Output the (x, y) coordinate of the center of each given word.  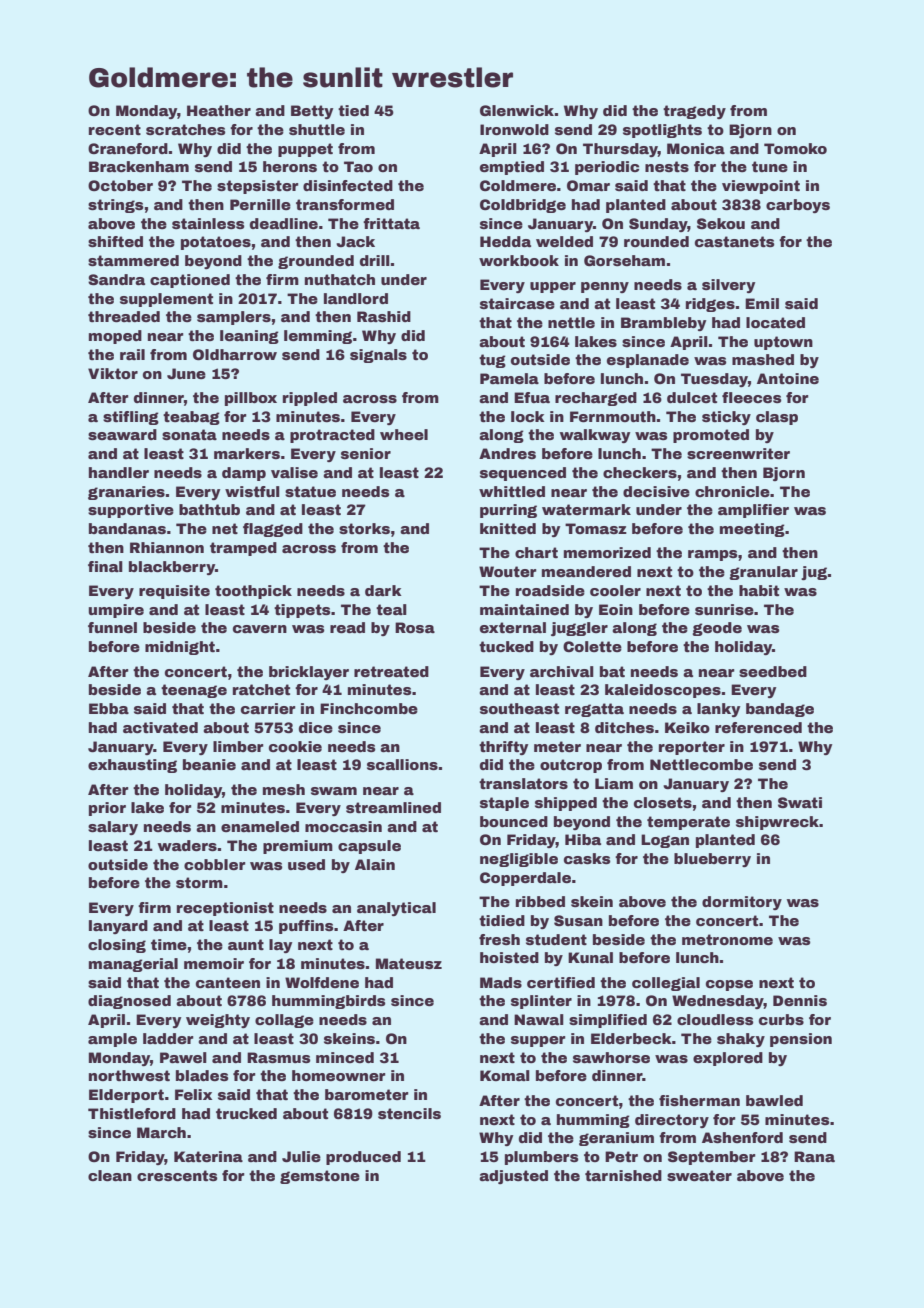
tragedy (694, 112)
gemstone (320, 1177)
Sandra (116, 280)
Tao (358, 166)
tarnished (623, 1175)
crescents (177, 1175)
